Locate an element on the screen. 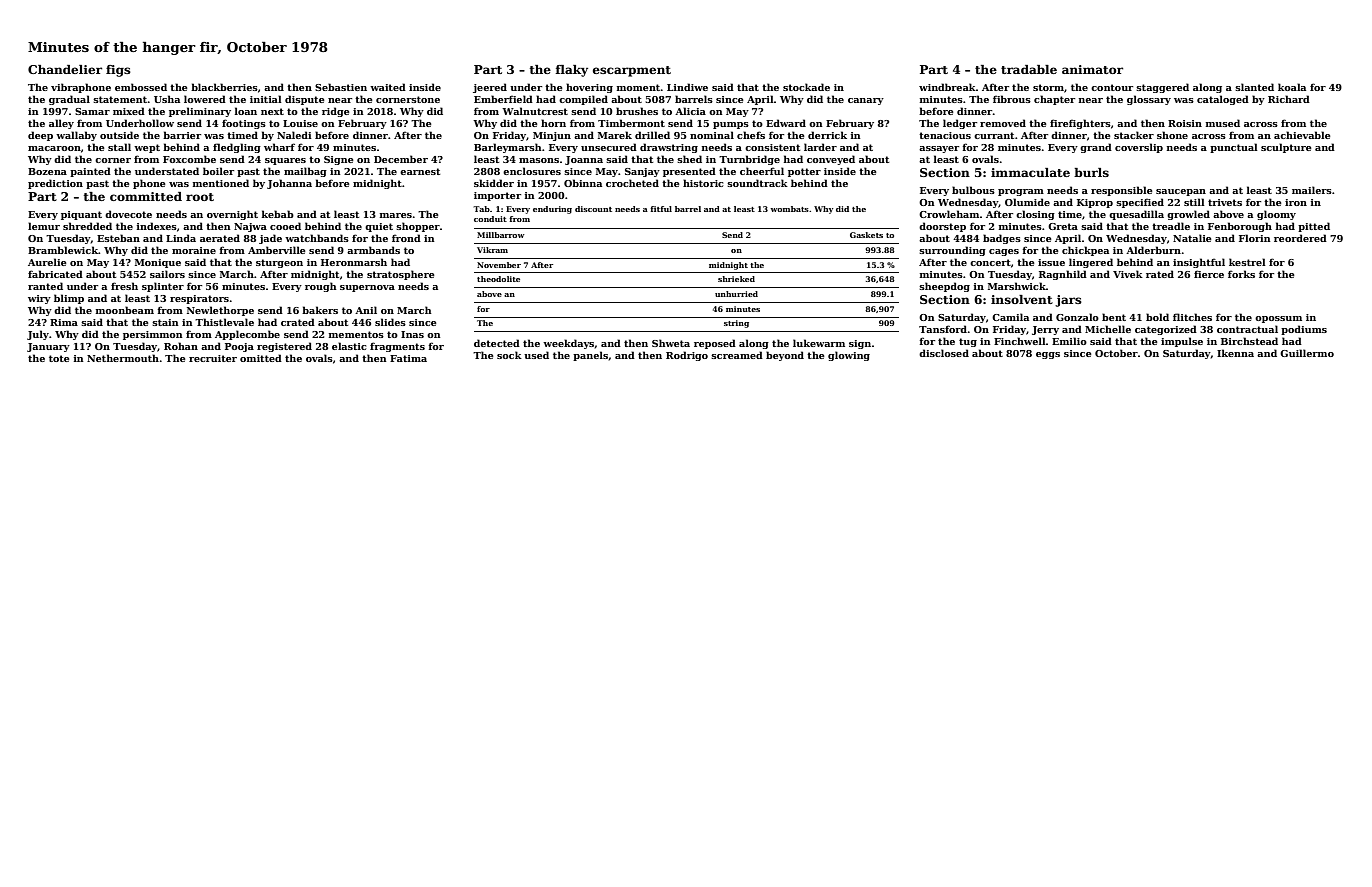  closing is located at coordinates (1035, 215).
